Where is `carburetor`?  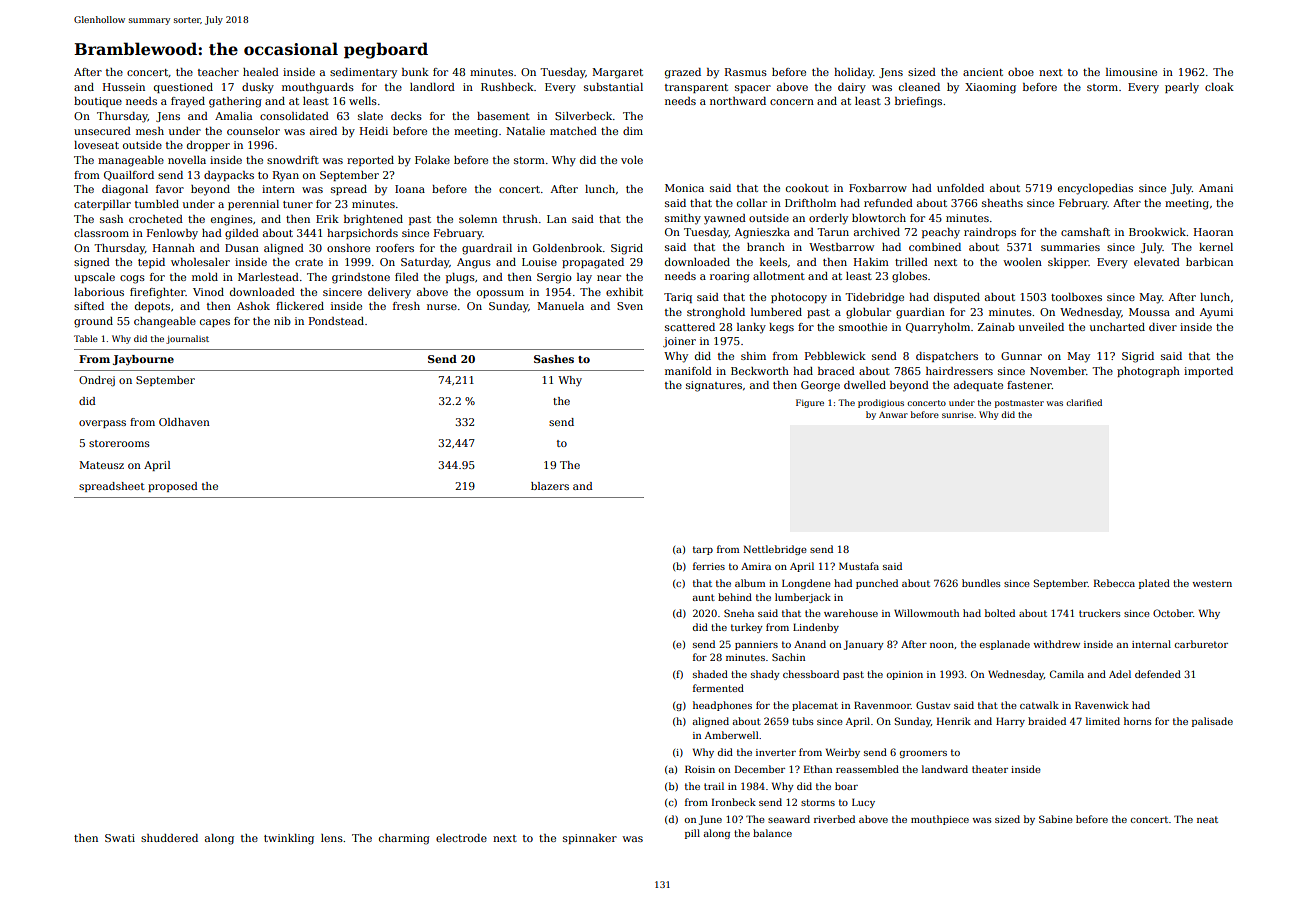
carburetor is located at coordinates (1201, 644).
